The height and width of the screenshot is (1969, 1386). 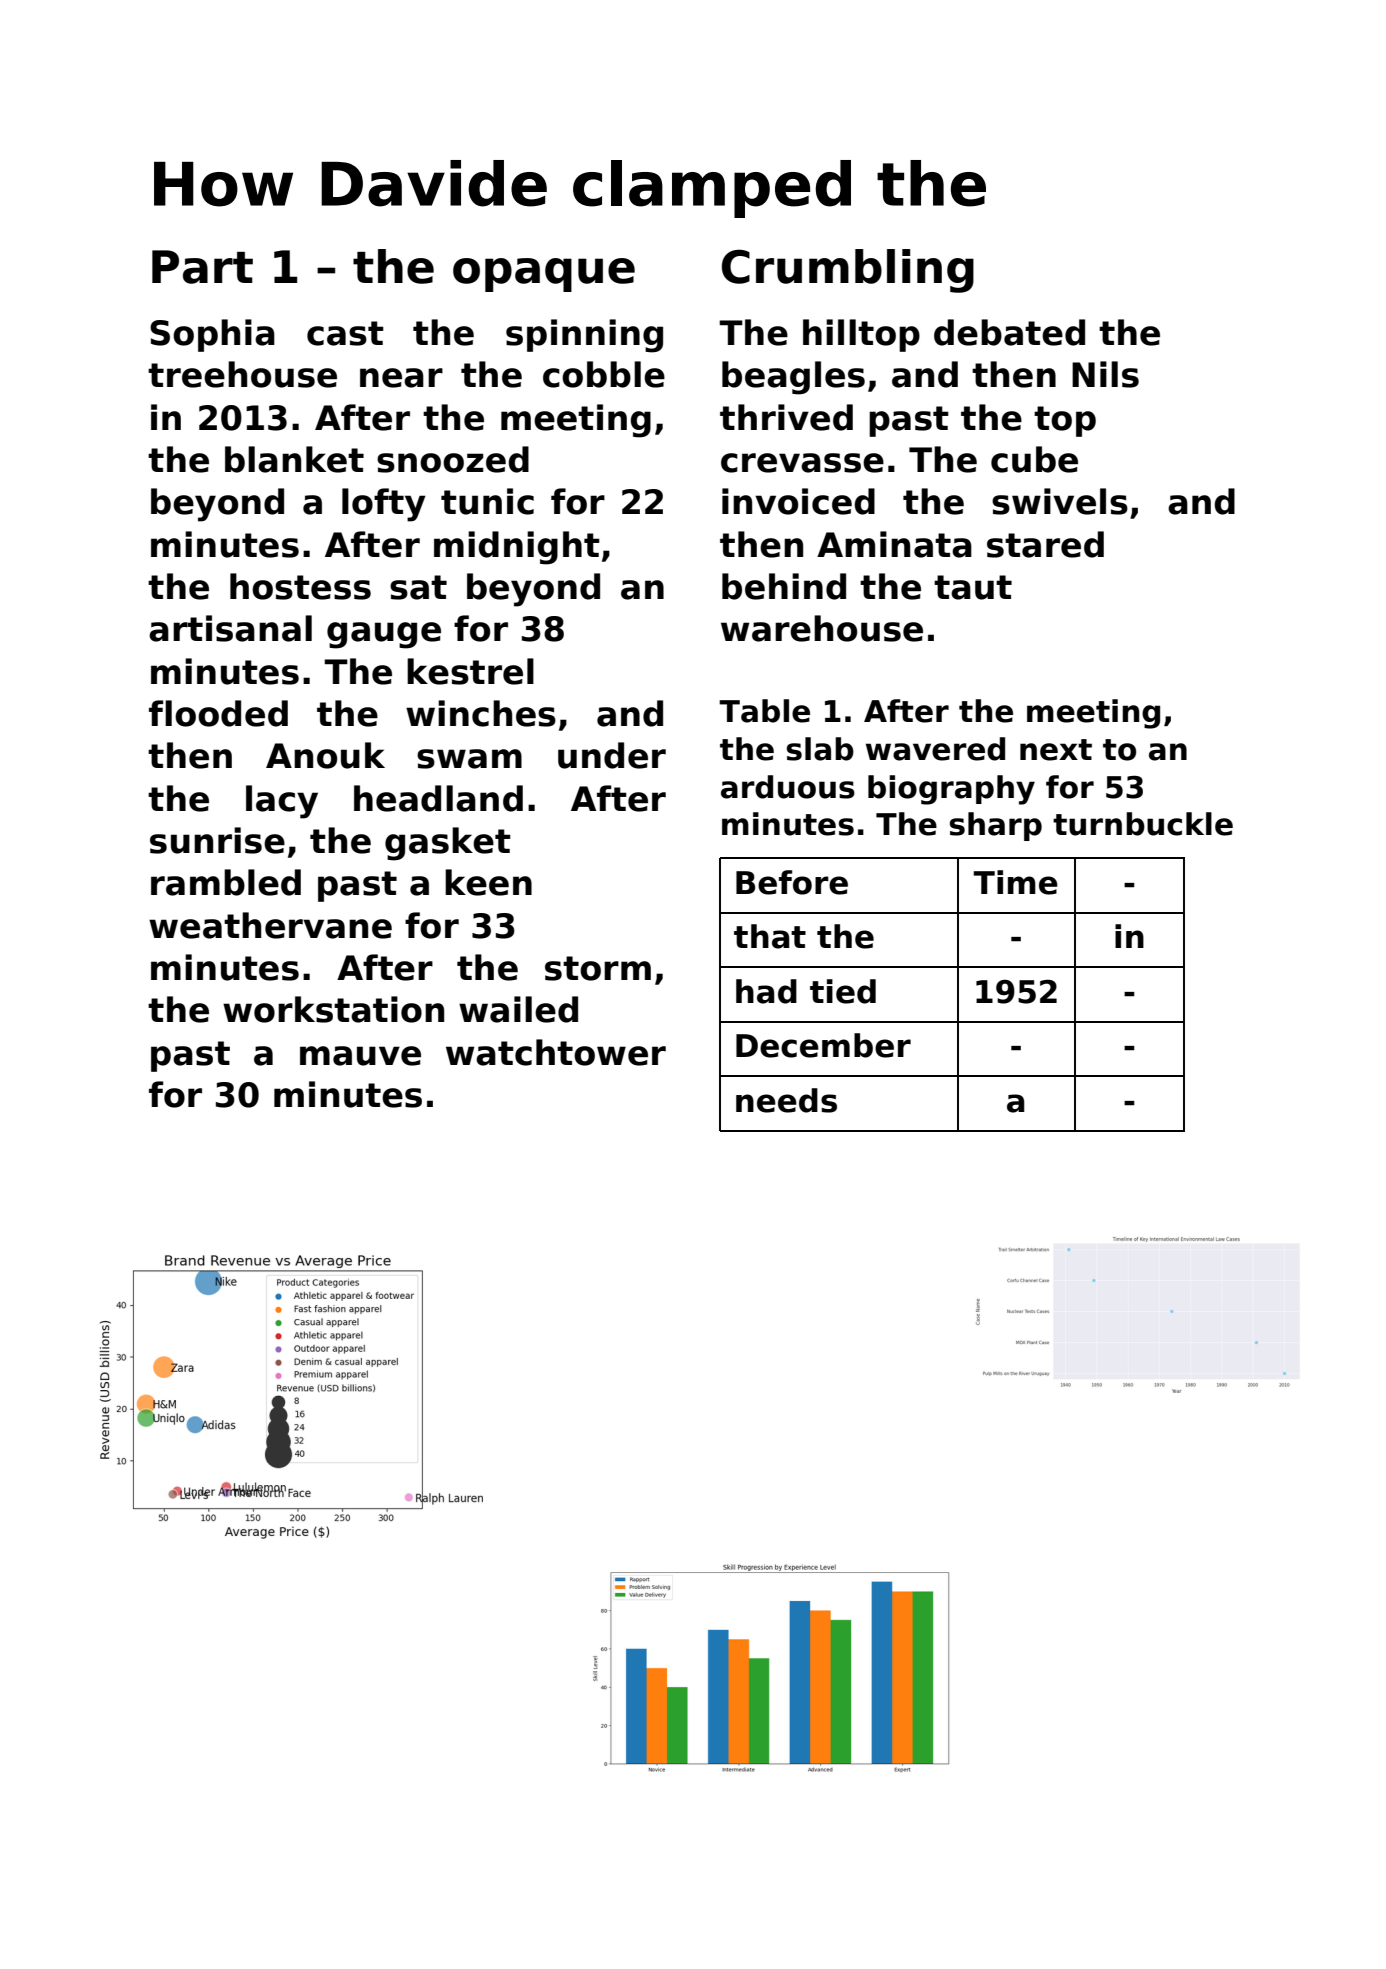 I want to click on debated, so click(x=1009, y=332).
